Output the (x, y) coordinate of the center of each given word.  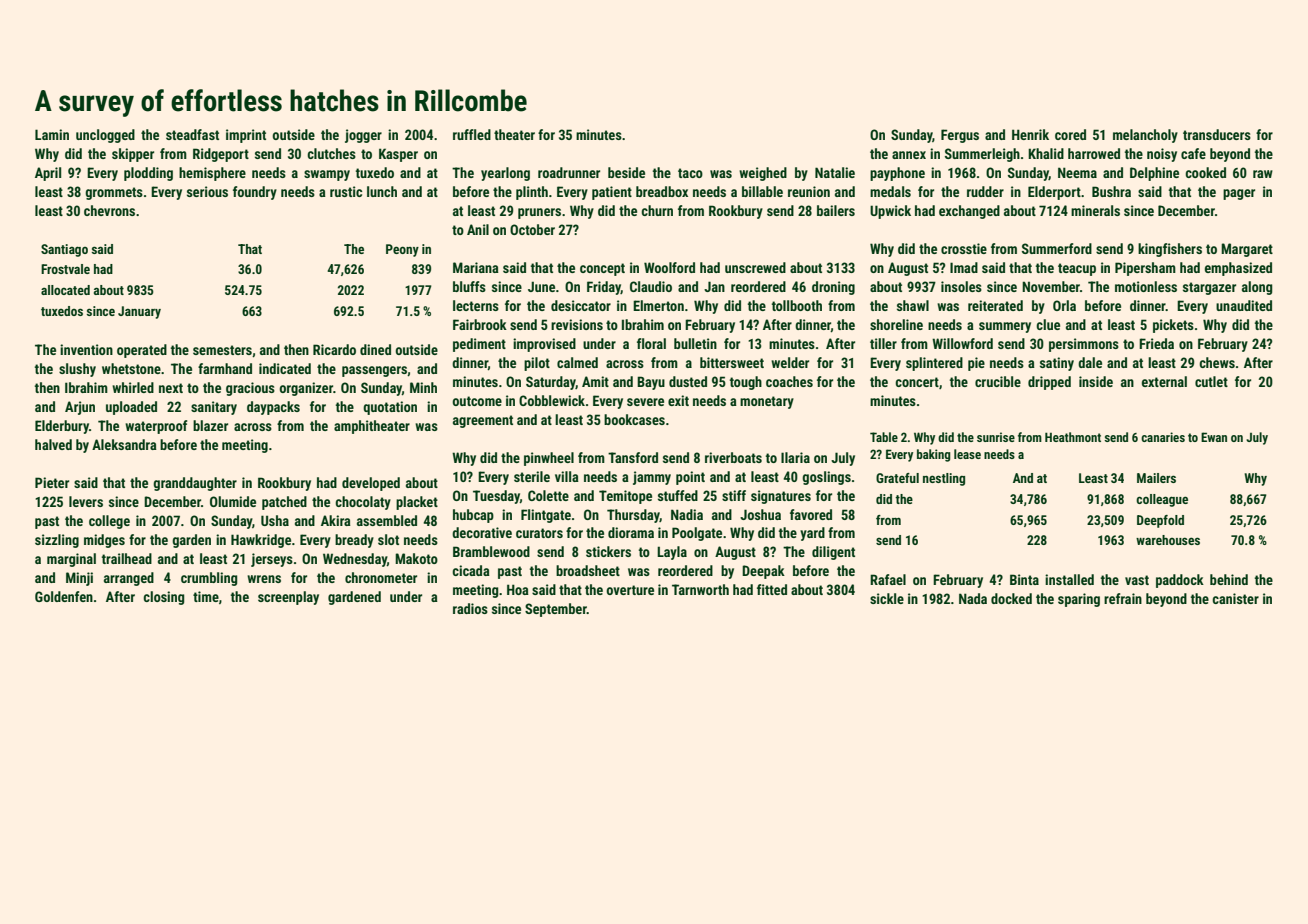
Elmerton (658, 305)
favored (811, 514)
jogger (363, 136)
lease (967, 454)
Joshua (760, 514)
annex (909, 155)
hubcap (473, 516)
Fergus (960, 136)
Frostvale (65, 269)
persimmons (1084, 345)
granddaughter (195, 484)
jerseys (272, 560)
